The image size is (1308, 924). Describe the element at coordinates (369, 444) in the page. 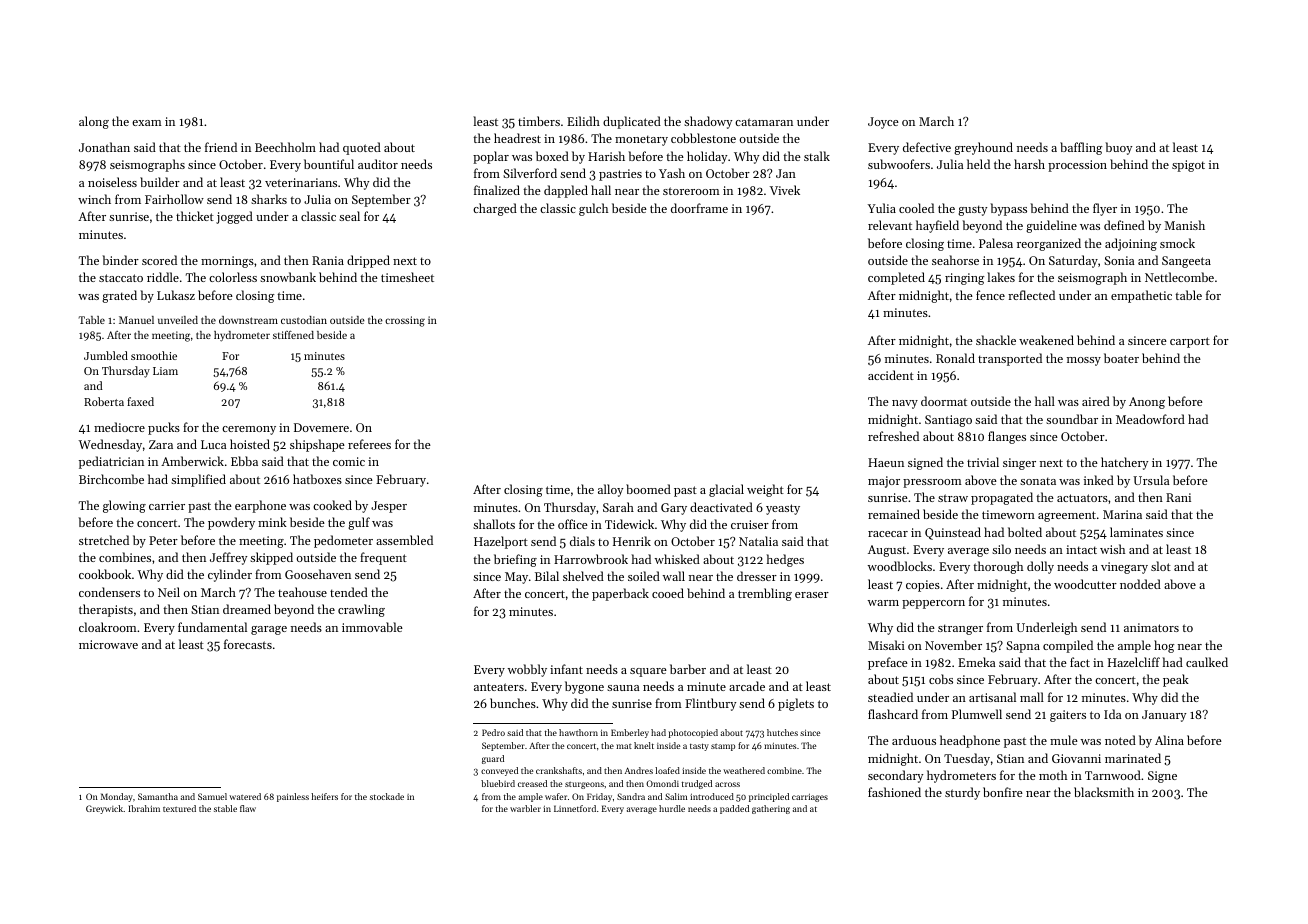

I see `referees` at that location.
